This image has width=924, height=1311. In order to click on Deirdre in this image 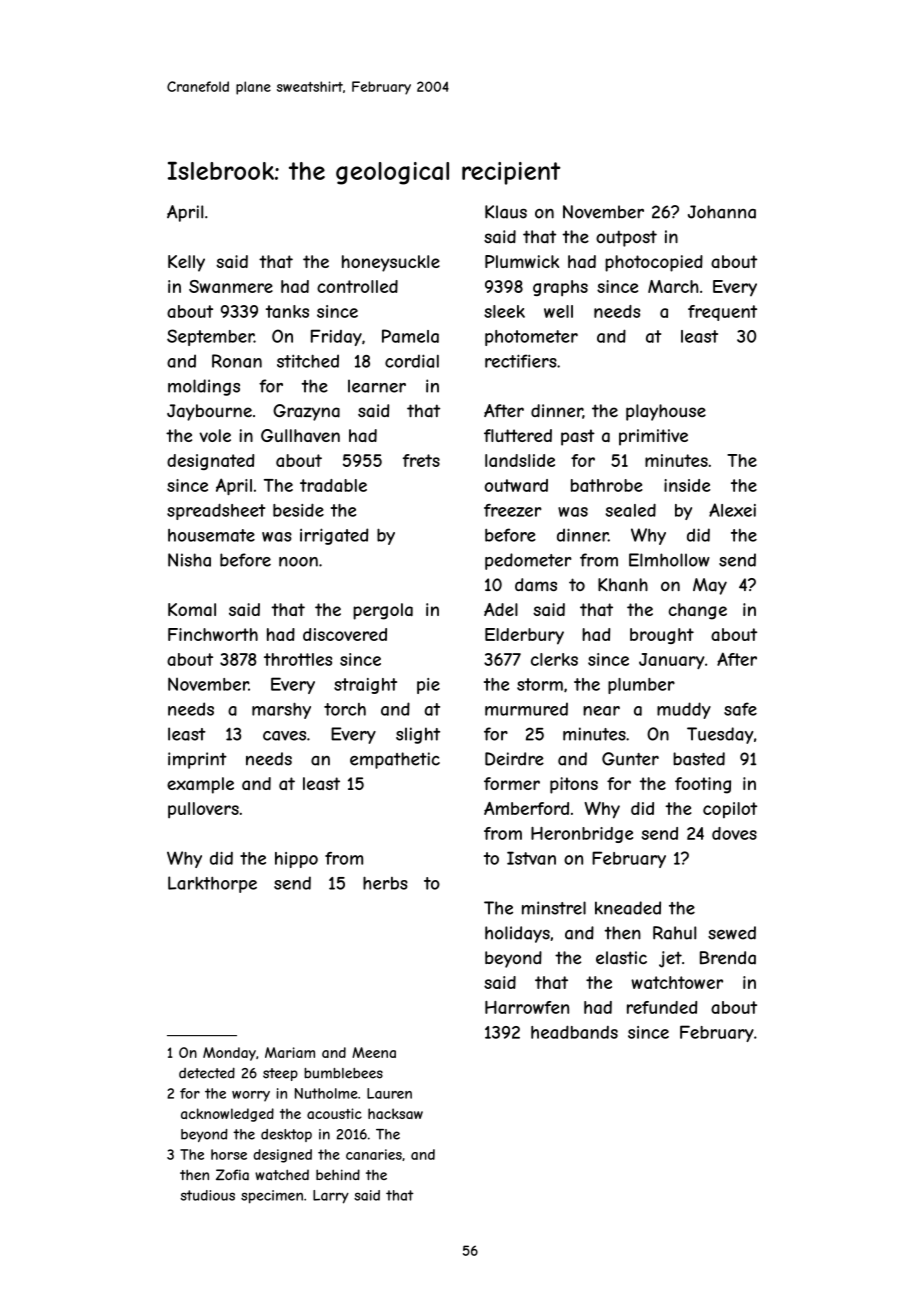, I will do `click(514, 759)`.
